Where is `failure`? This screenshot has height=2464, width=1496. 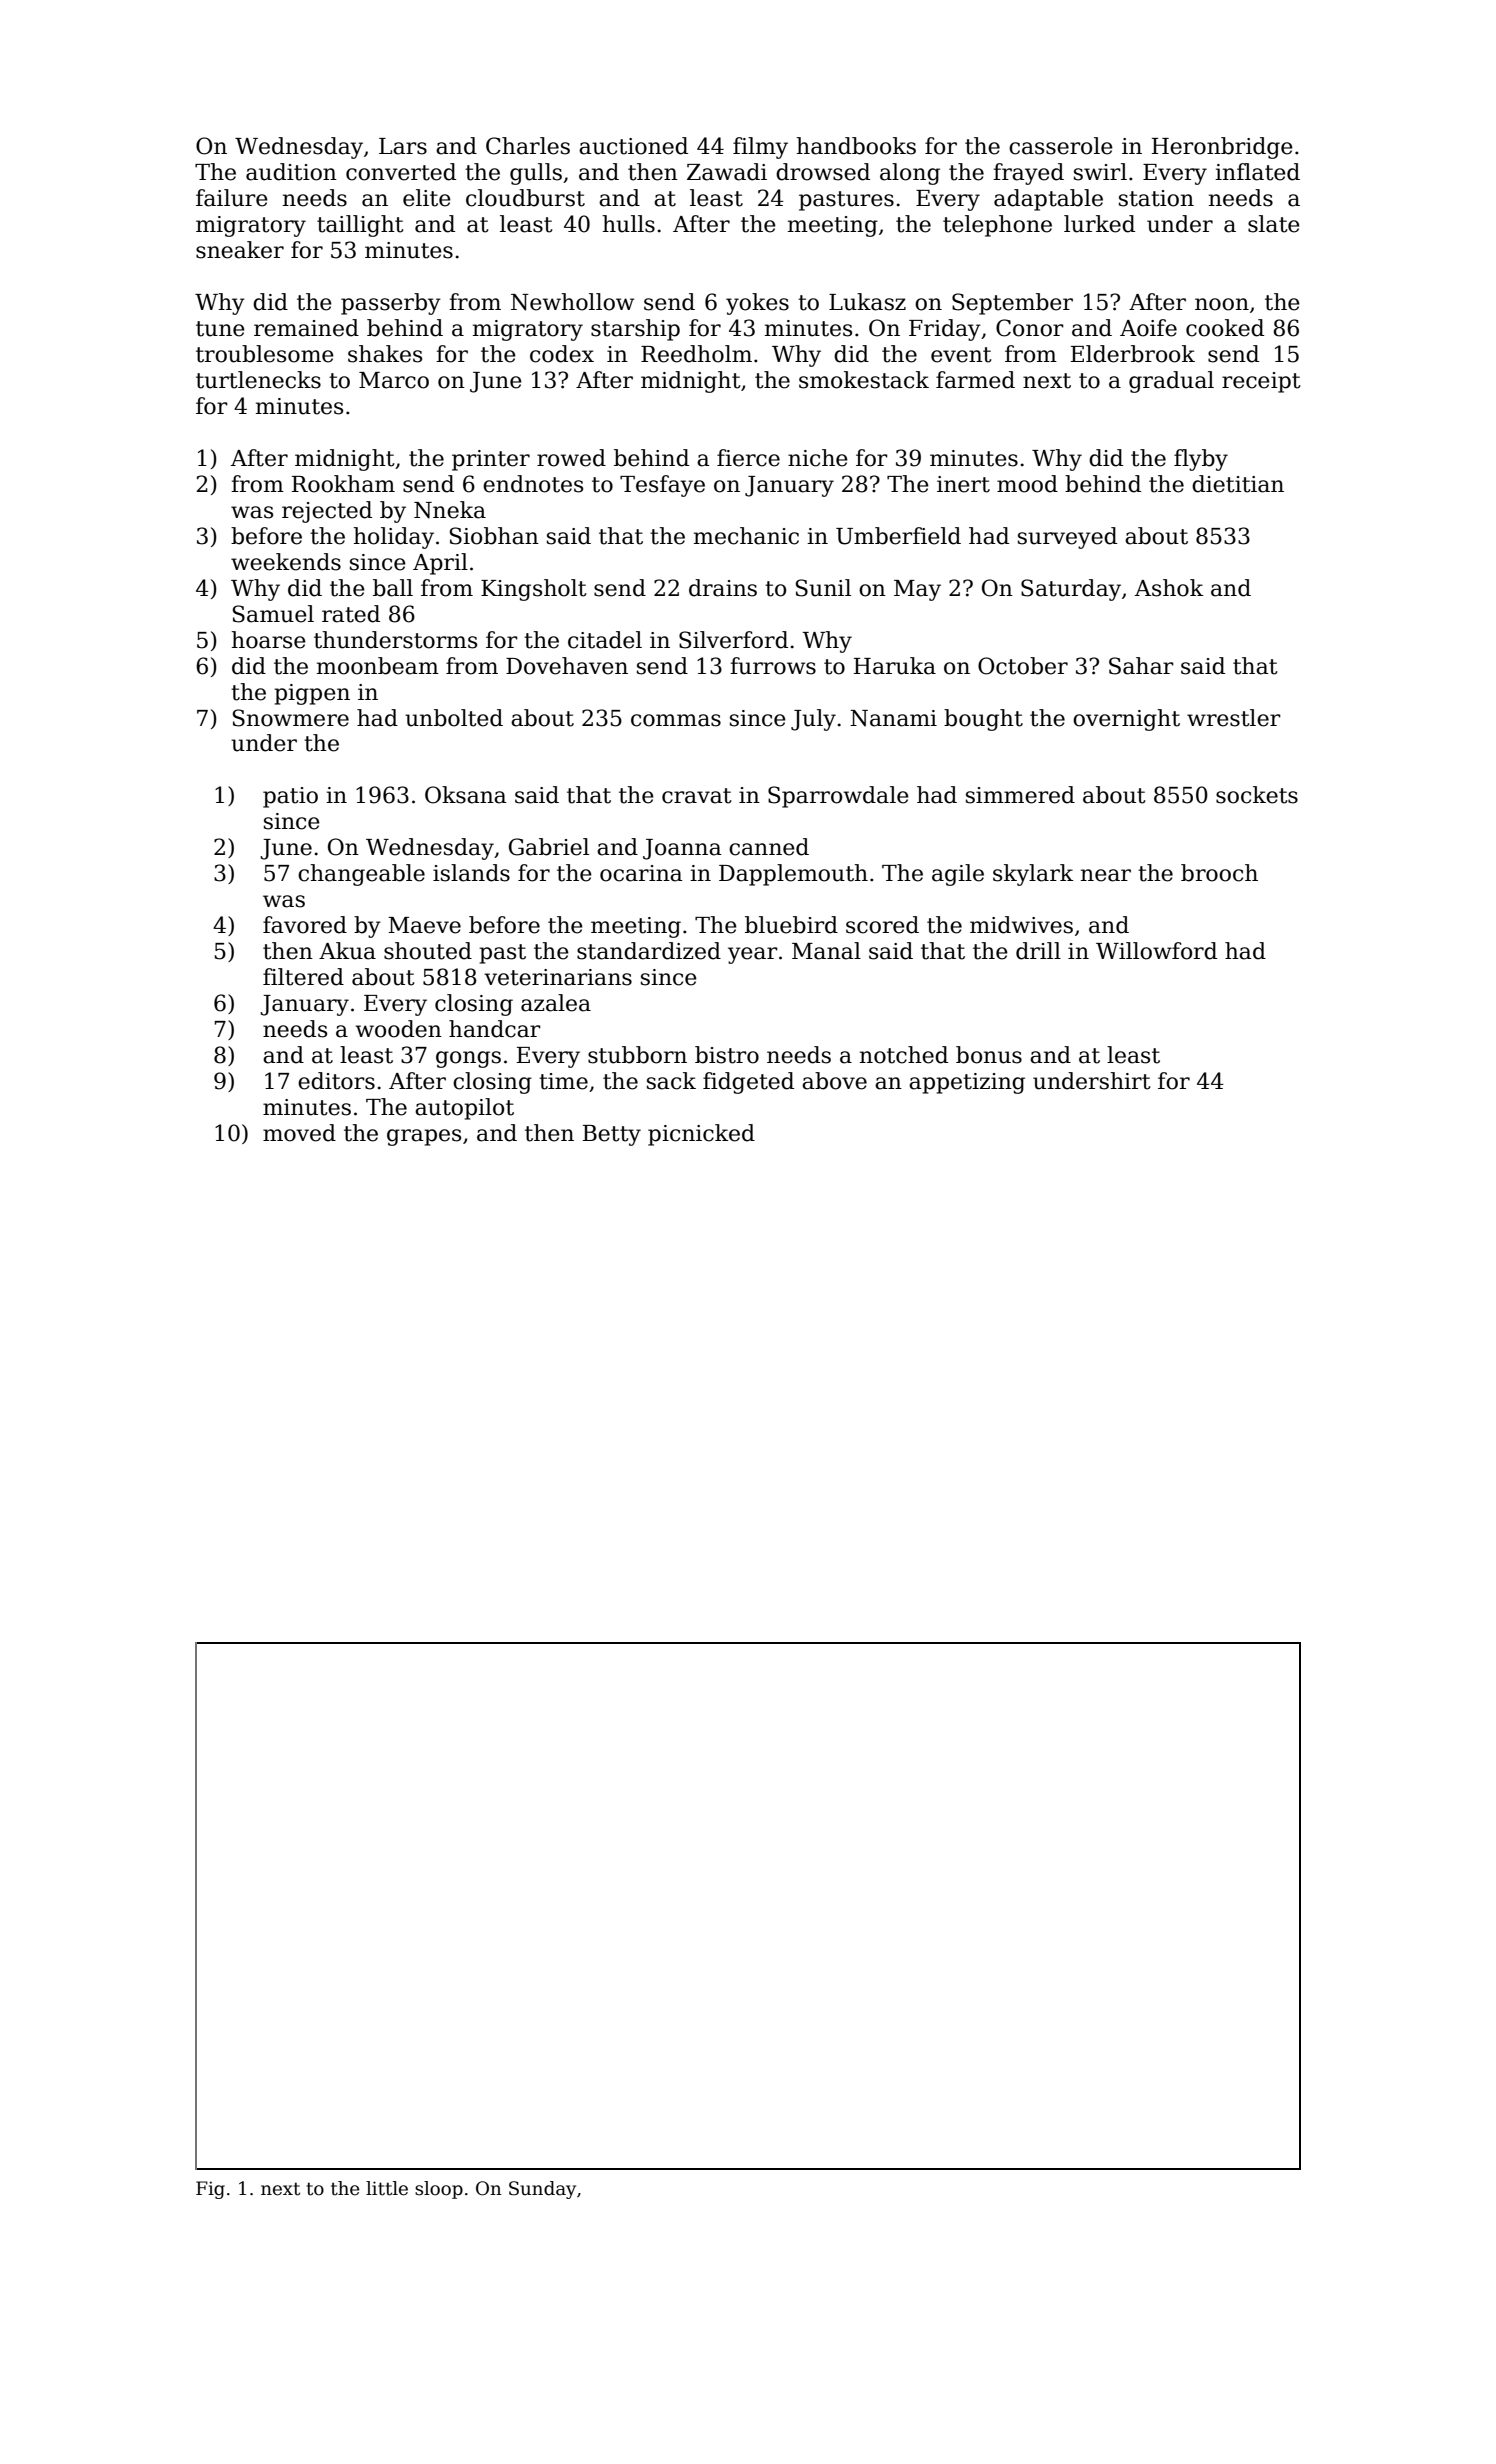
failure is located at coordinates (232, 198).
